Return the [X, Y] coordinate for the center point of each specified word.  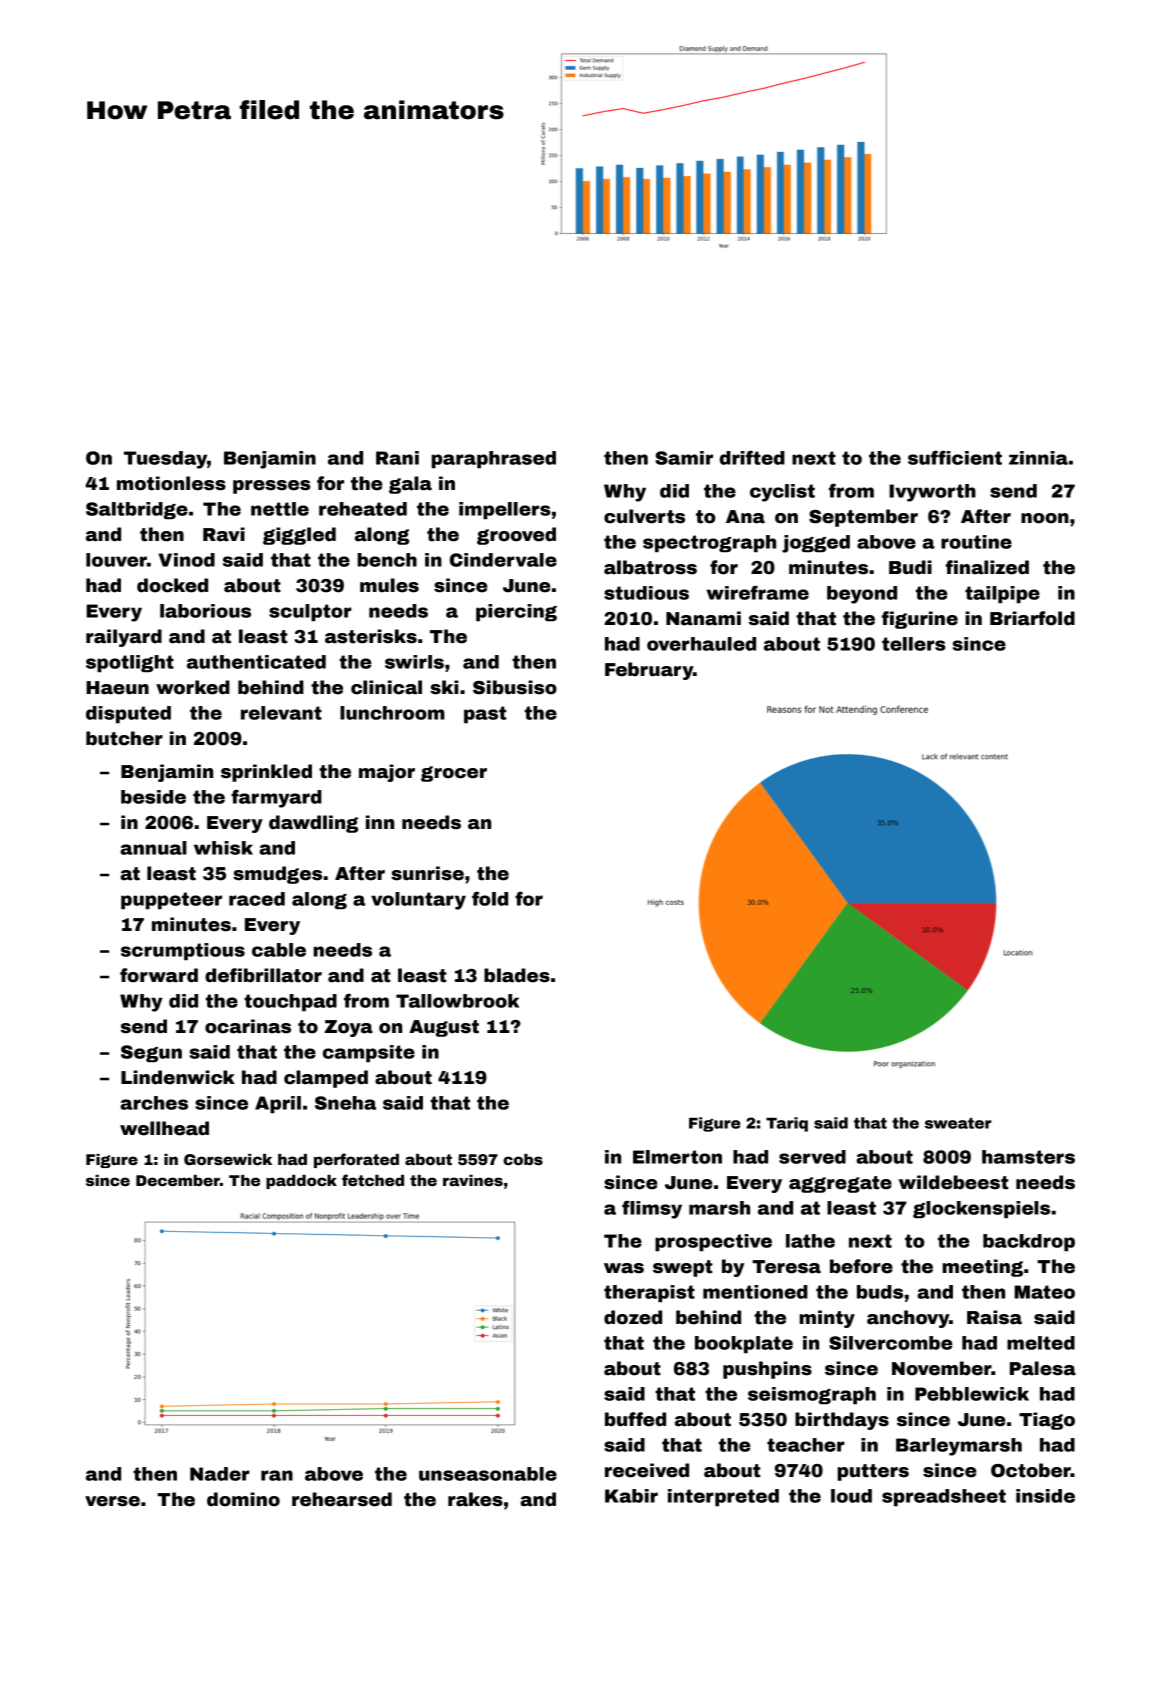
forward [159, 975]
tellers [914, 644]
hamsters [1028, 1157]
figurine [920, 620]
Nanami [703, 618]
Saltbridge [137, 510]
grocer [454, 774]
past [485, 714]
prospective [713, 1242]
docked [172, 585]
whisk [223, 848]
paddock [301, 1182]
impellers [505, 510]
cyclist [782, 493]
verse [112, 1501]
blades [517, 975]
